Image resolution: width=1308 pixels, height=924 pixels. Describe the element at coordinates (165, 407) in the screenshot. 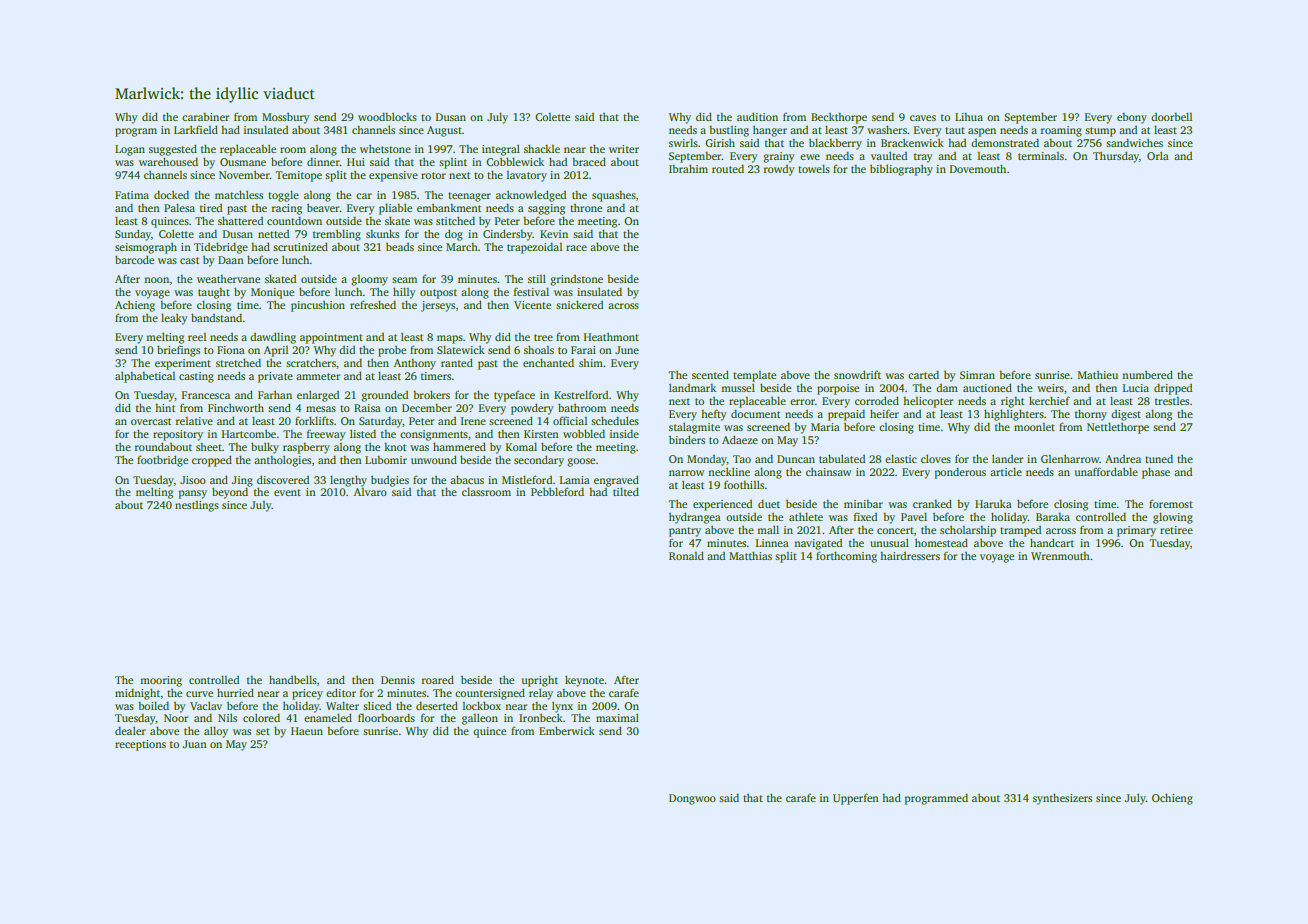

I see `hint` at that location.
